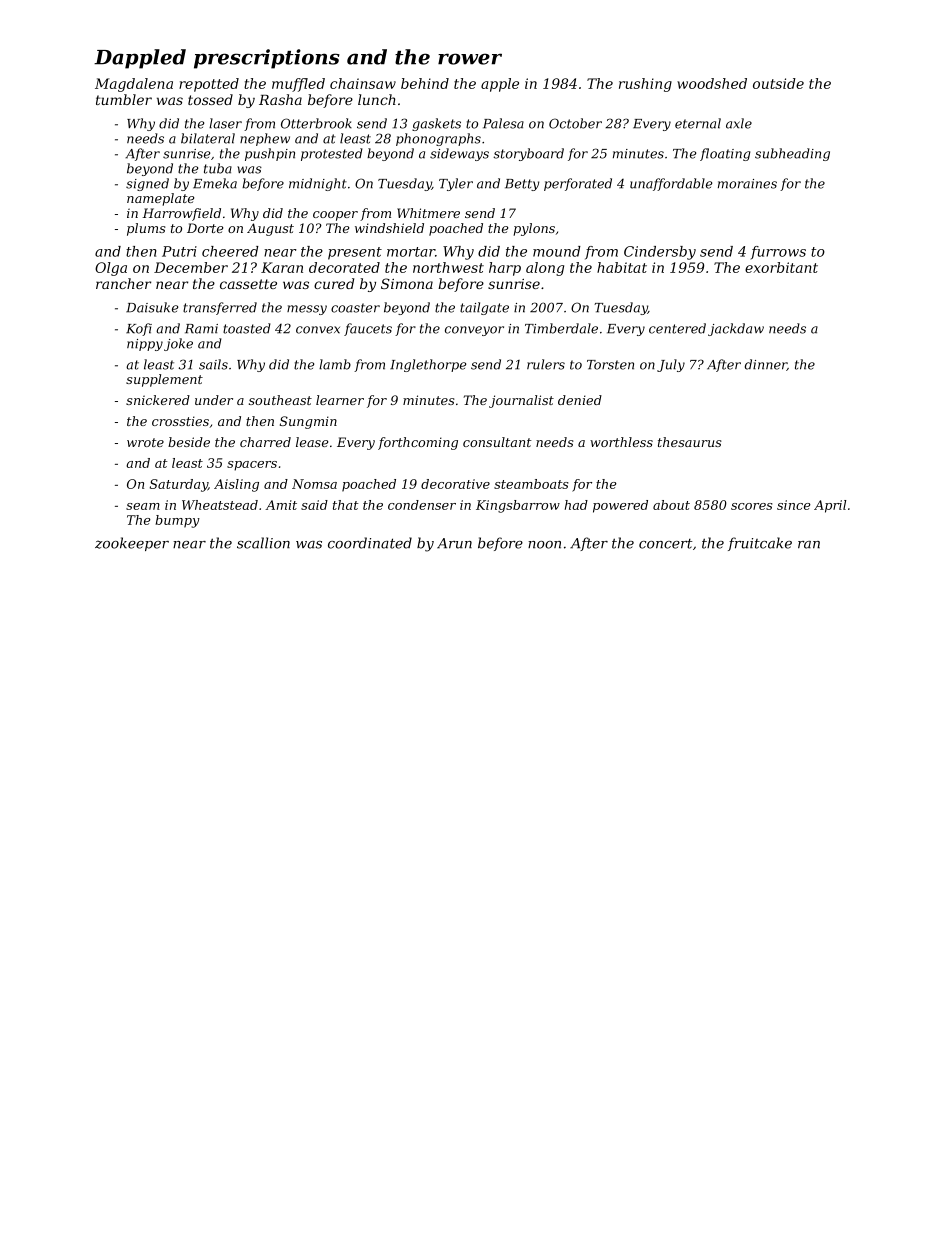 The height and width of the document is (1233, 952). Describe the element at coordinates (225, 123) in the document. I see `laser` at that location.
